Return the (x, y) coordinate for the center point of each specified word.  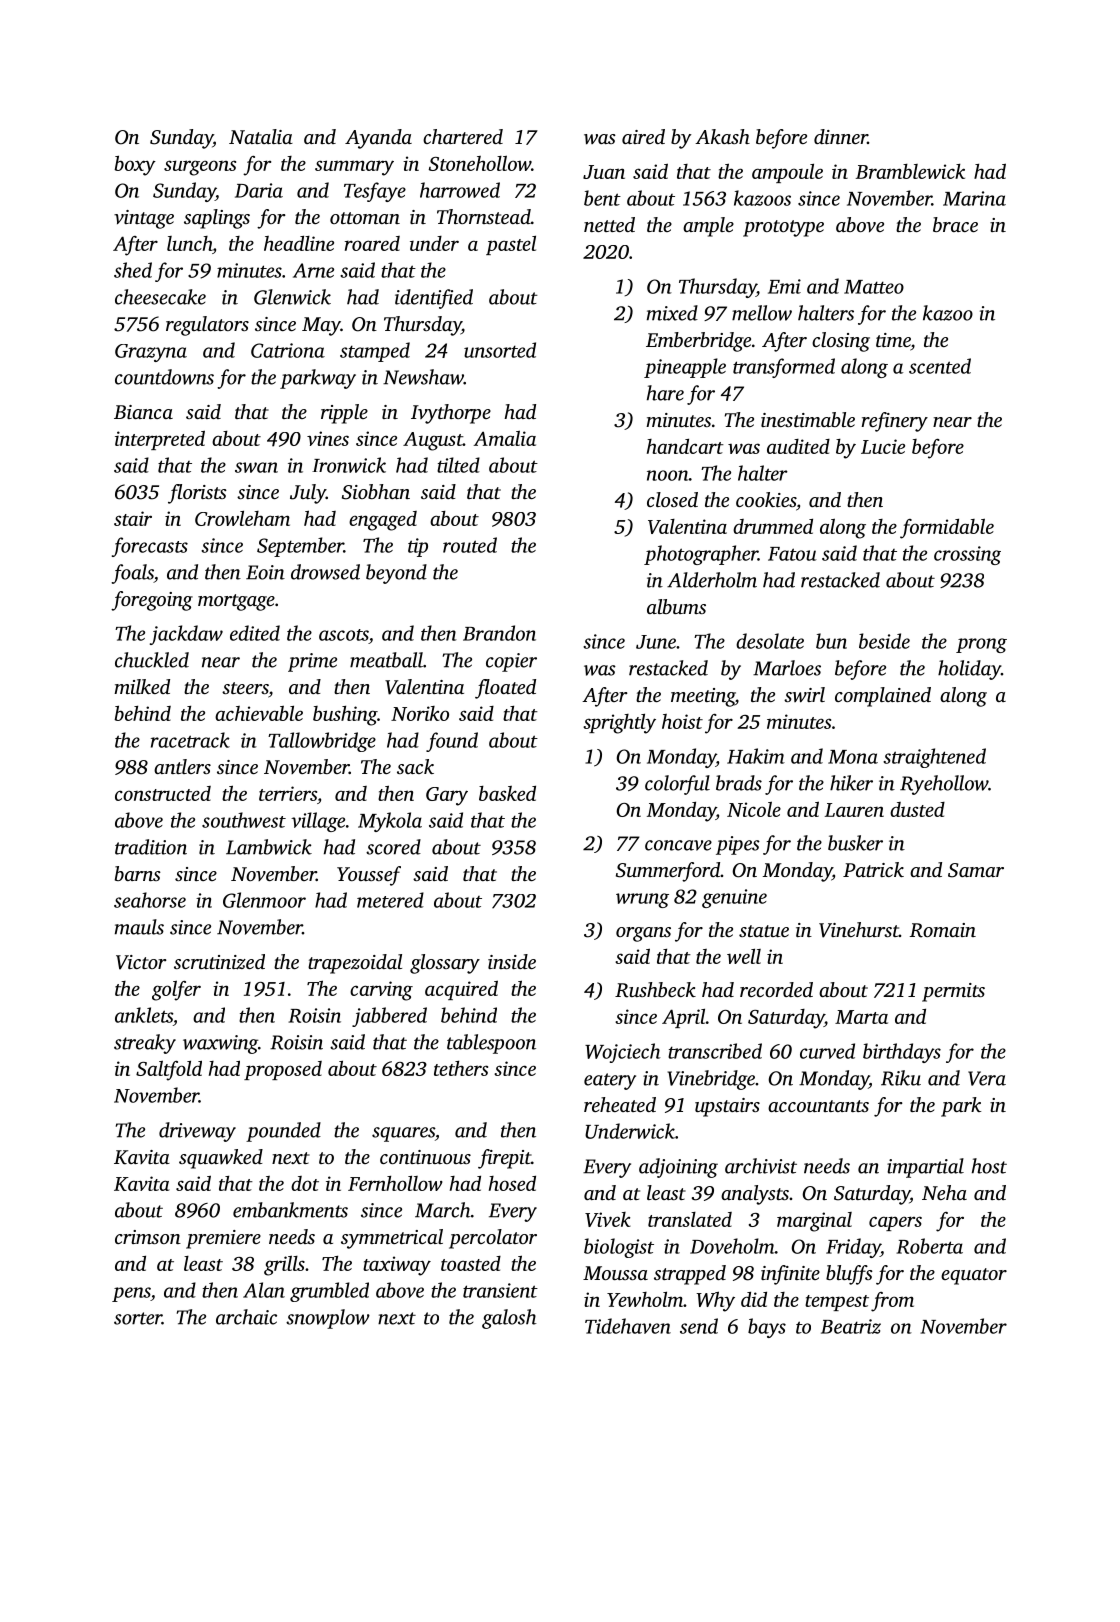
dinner (841, 136)
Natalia (261, 136)
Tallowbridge (322, 742)
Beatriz (851, 1326)
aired (643, 136)
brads (739, 783)
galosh (509, 1319)
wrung (642, 900)
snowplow (328, 1319)
